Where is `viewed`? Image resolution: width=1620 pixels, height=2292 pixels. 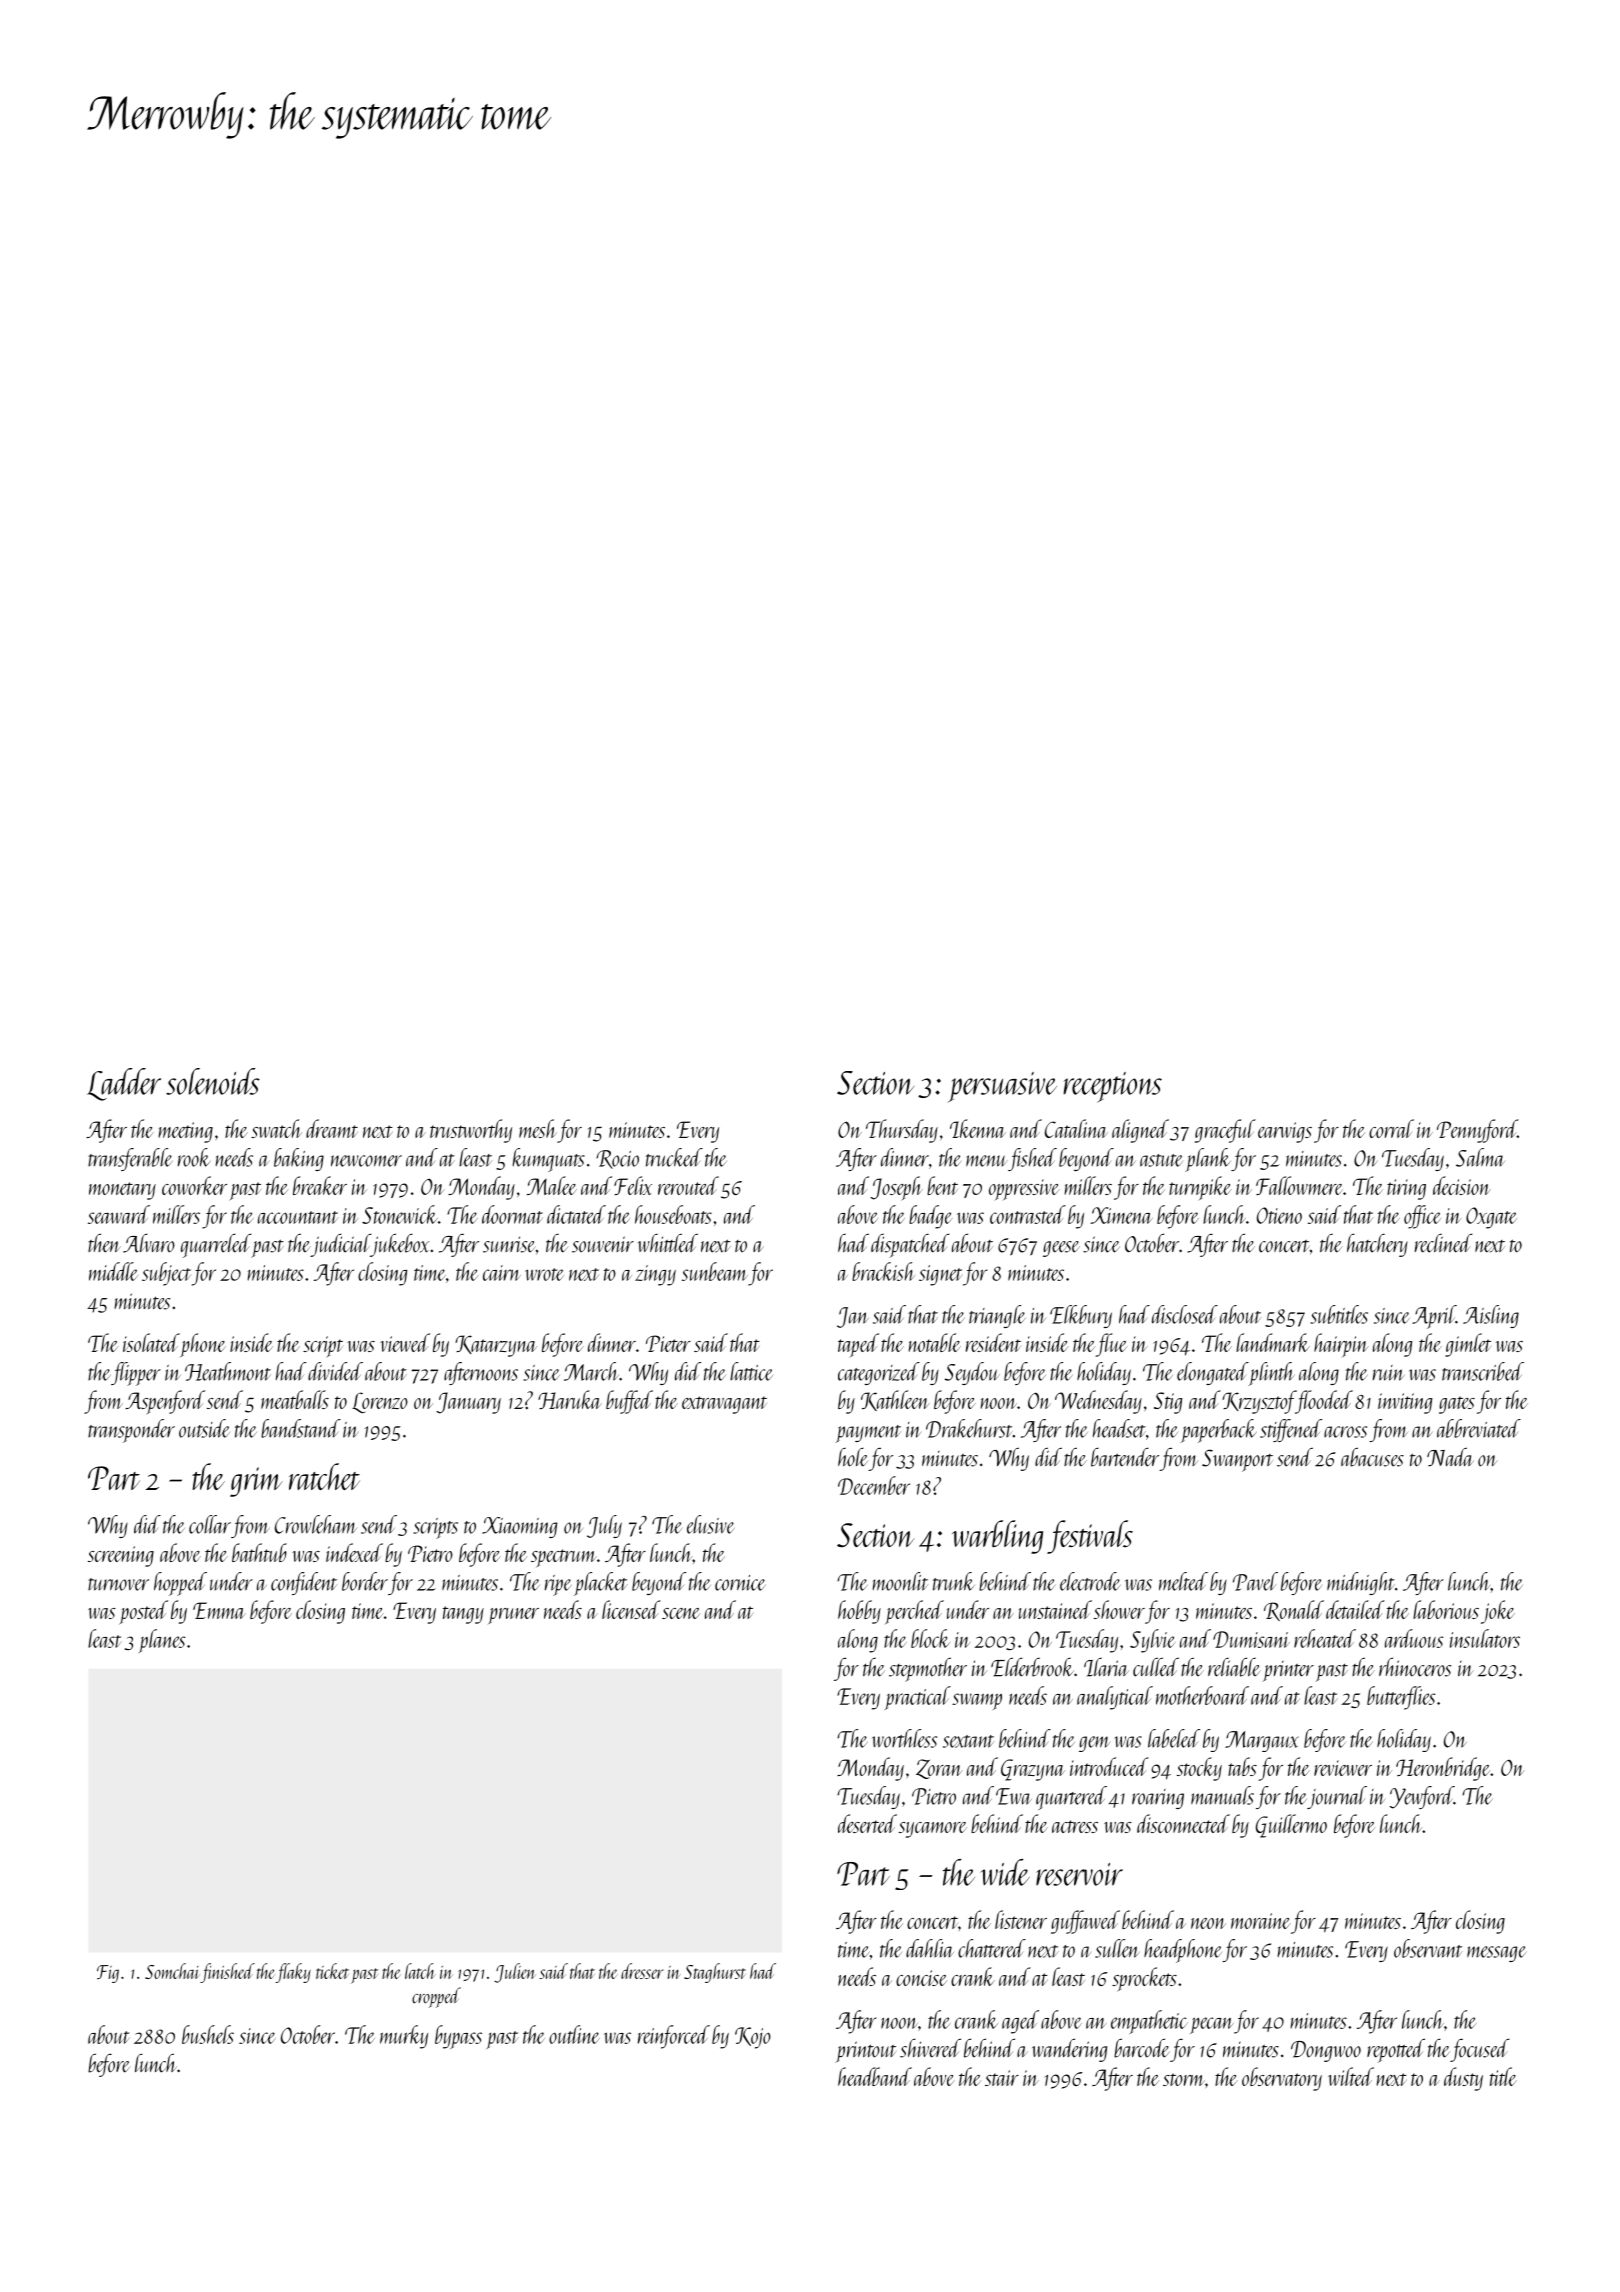 viewed is located at coordinates (405, 1342).
